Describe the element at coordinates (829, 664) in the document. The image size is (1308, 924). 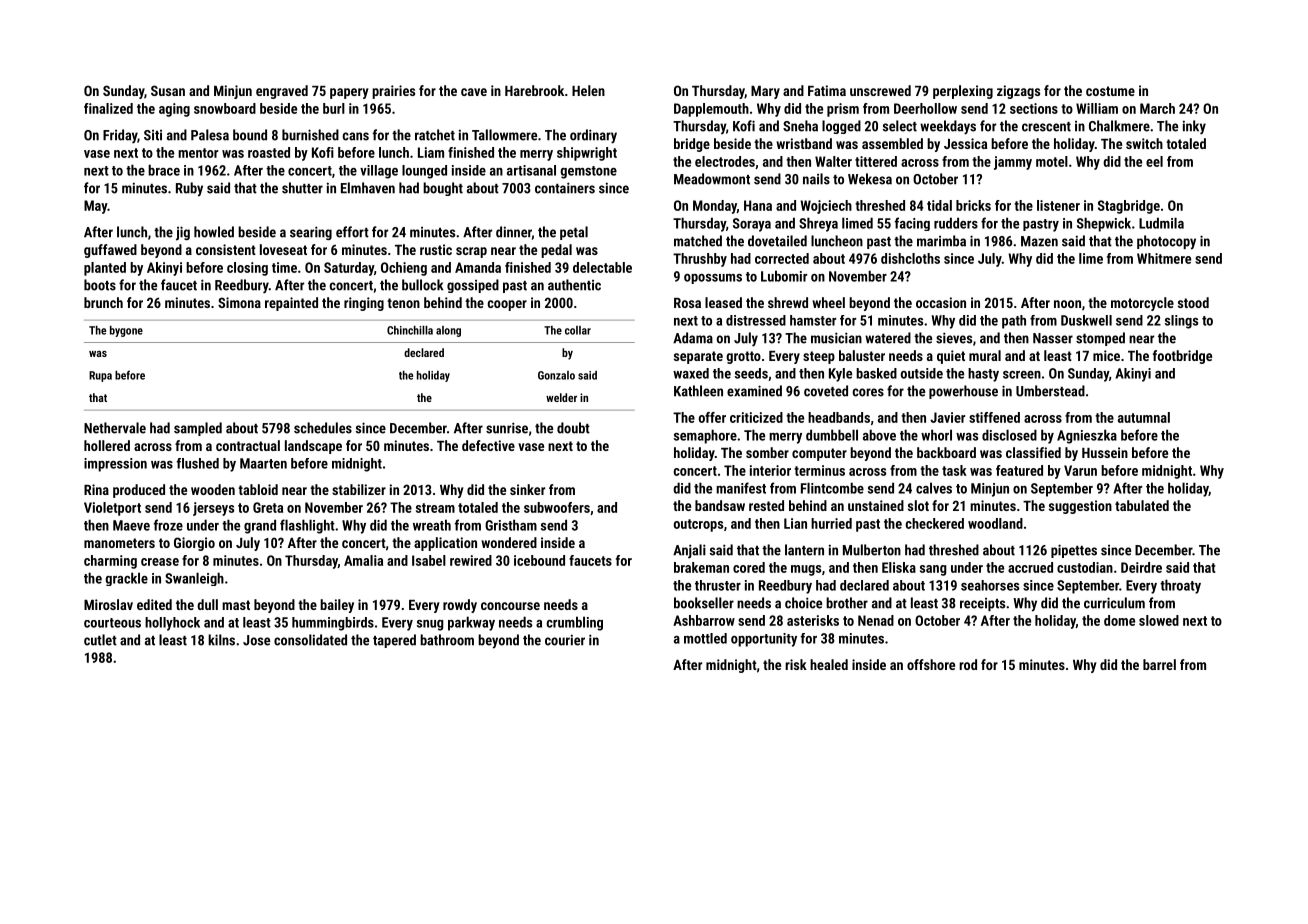
I see `healed` at that location.
